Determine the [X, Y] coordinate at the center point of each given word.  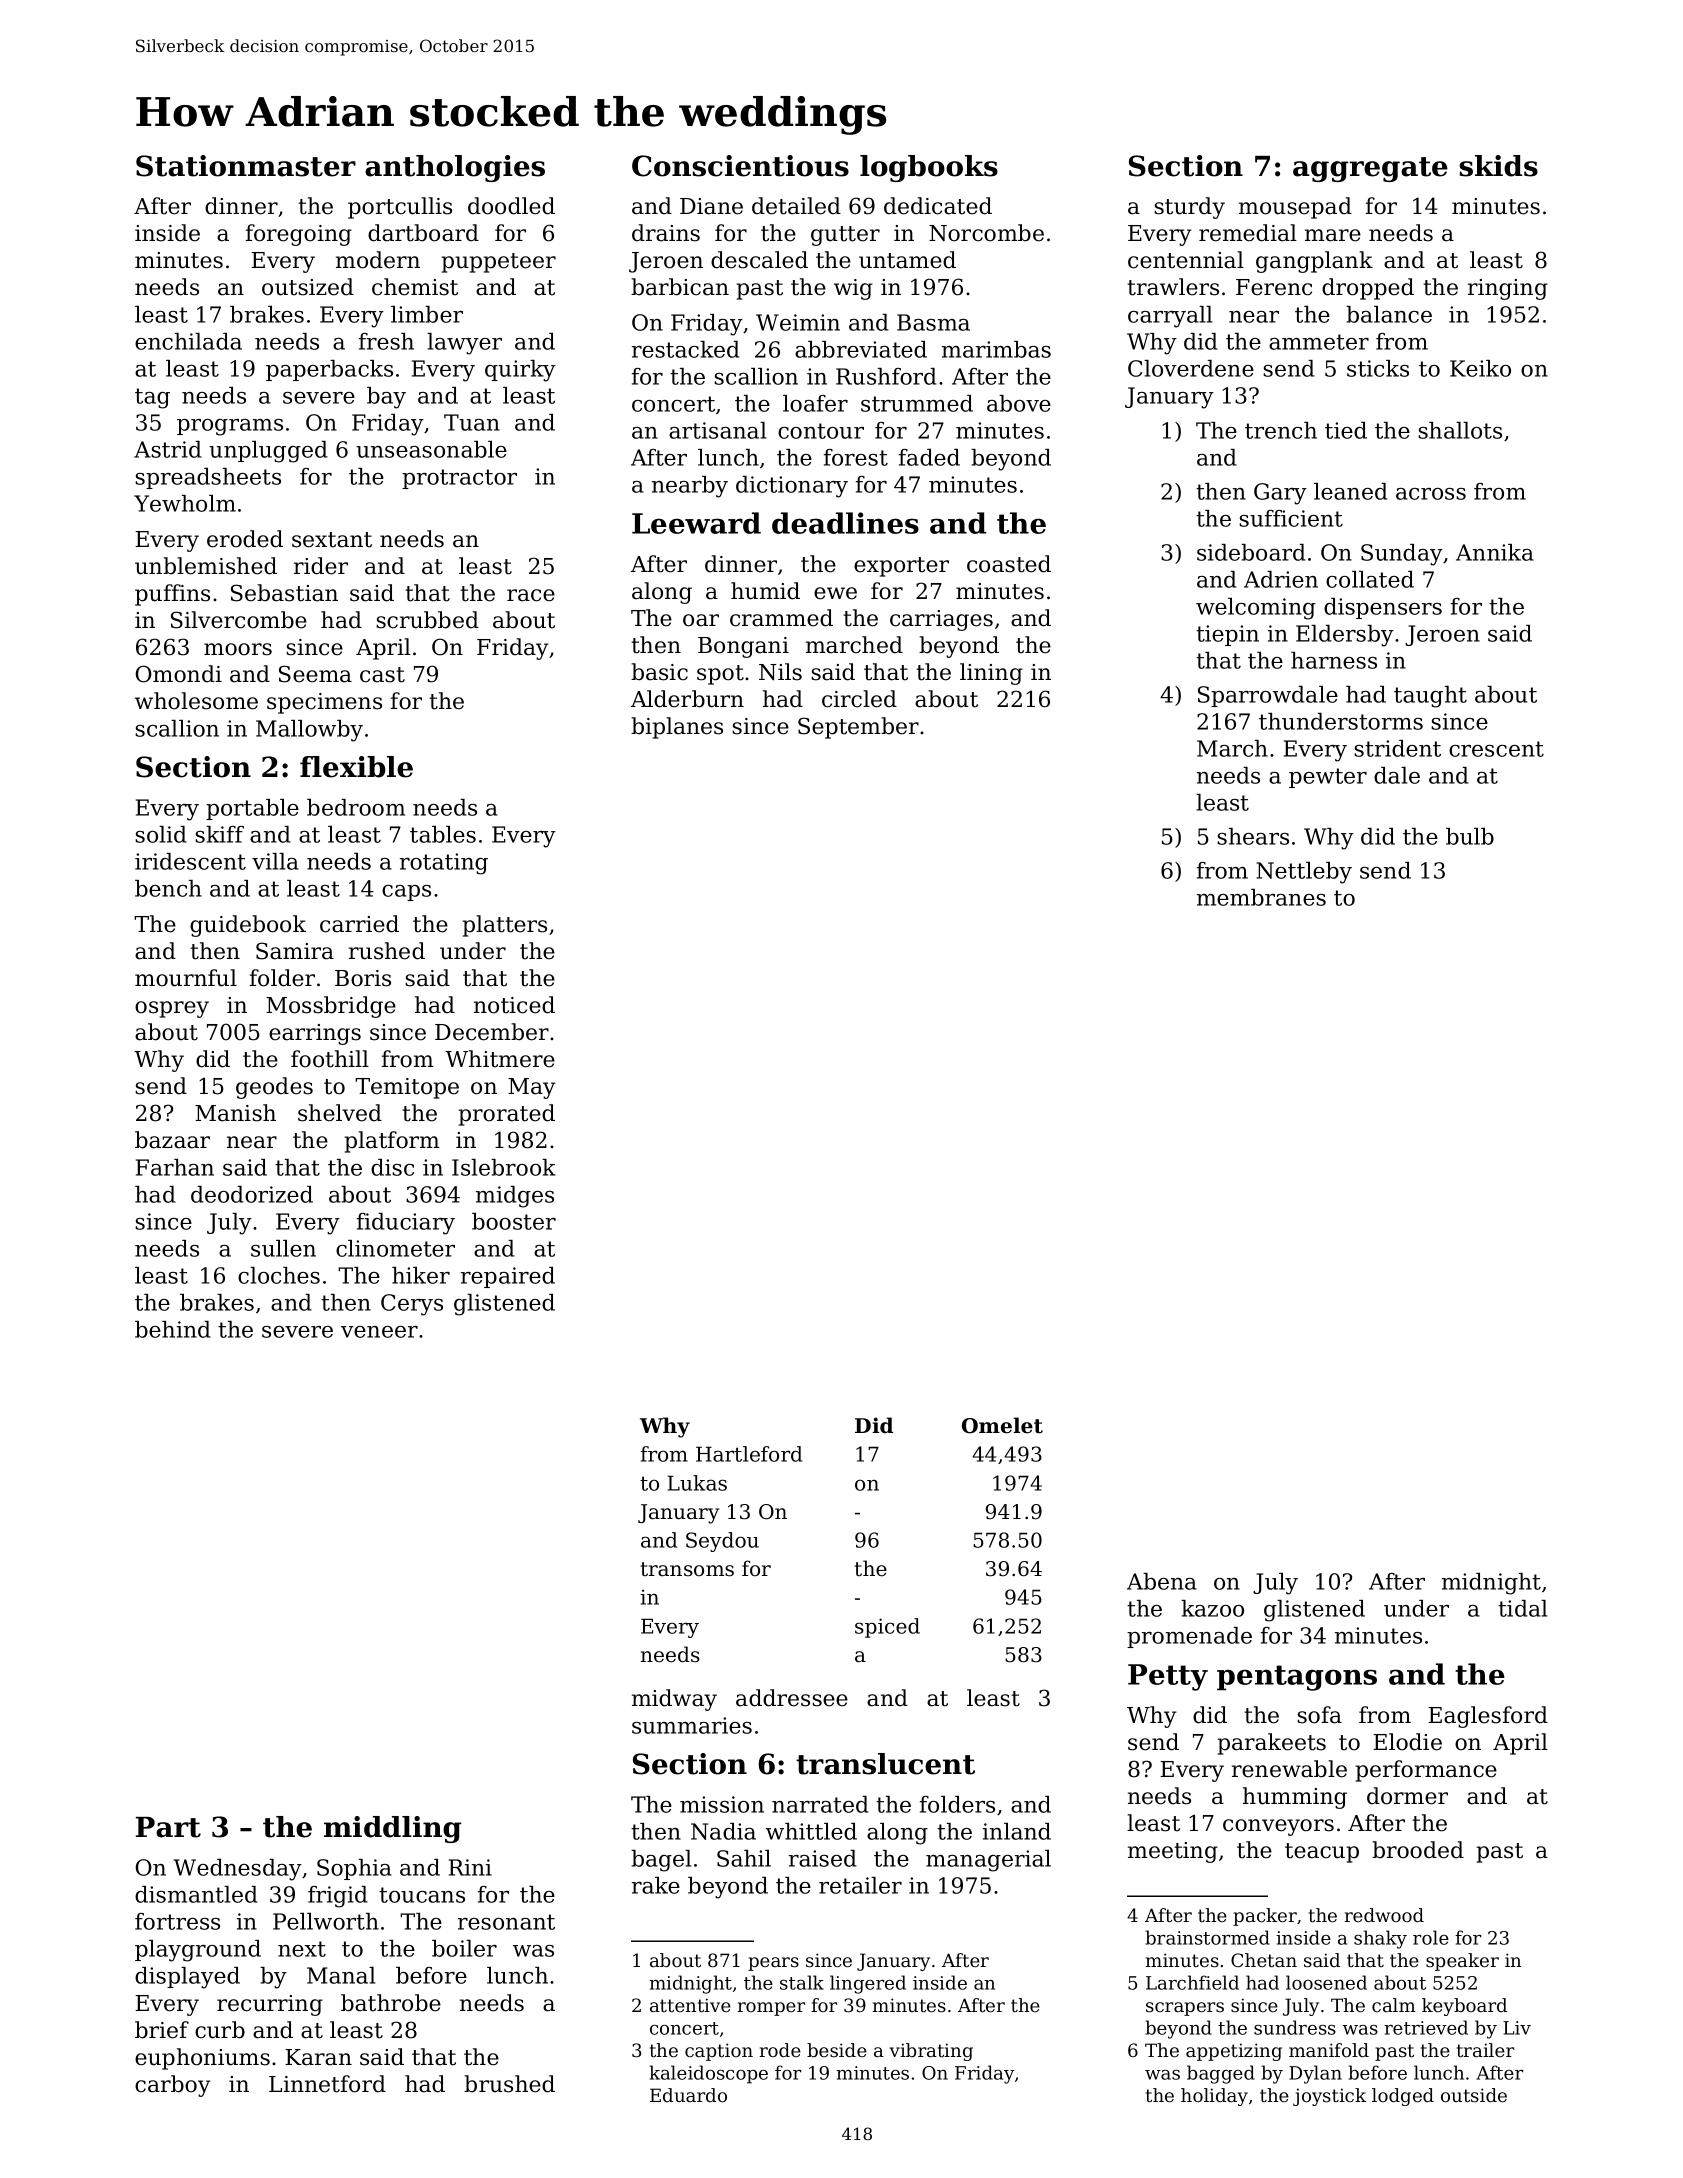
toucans [422, 1895]
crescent [1496, 749]
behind [173, 1329]
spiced [887, 1628]
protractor [459, 479]
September [858, 728]
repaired [508, 1277]
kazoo [1212, 1608]
